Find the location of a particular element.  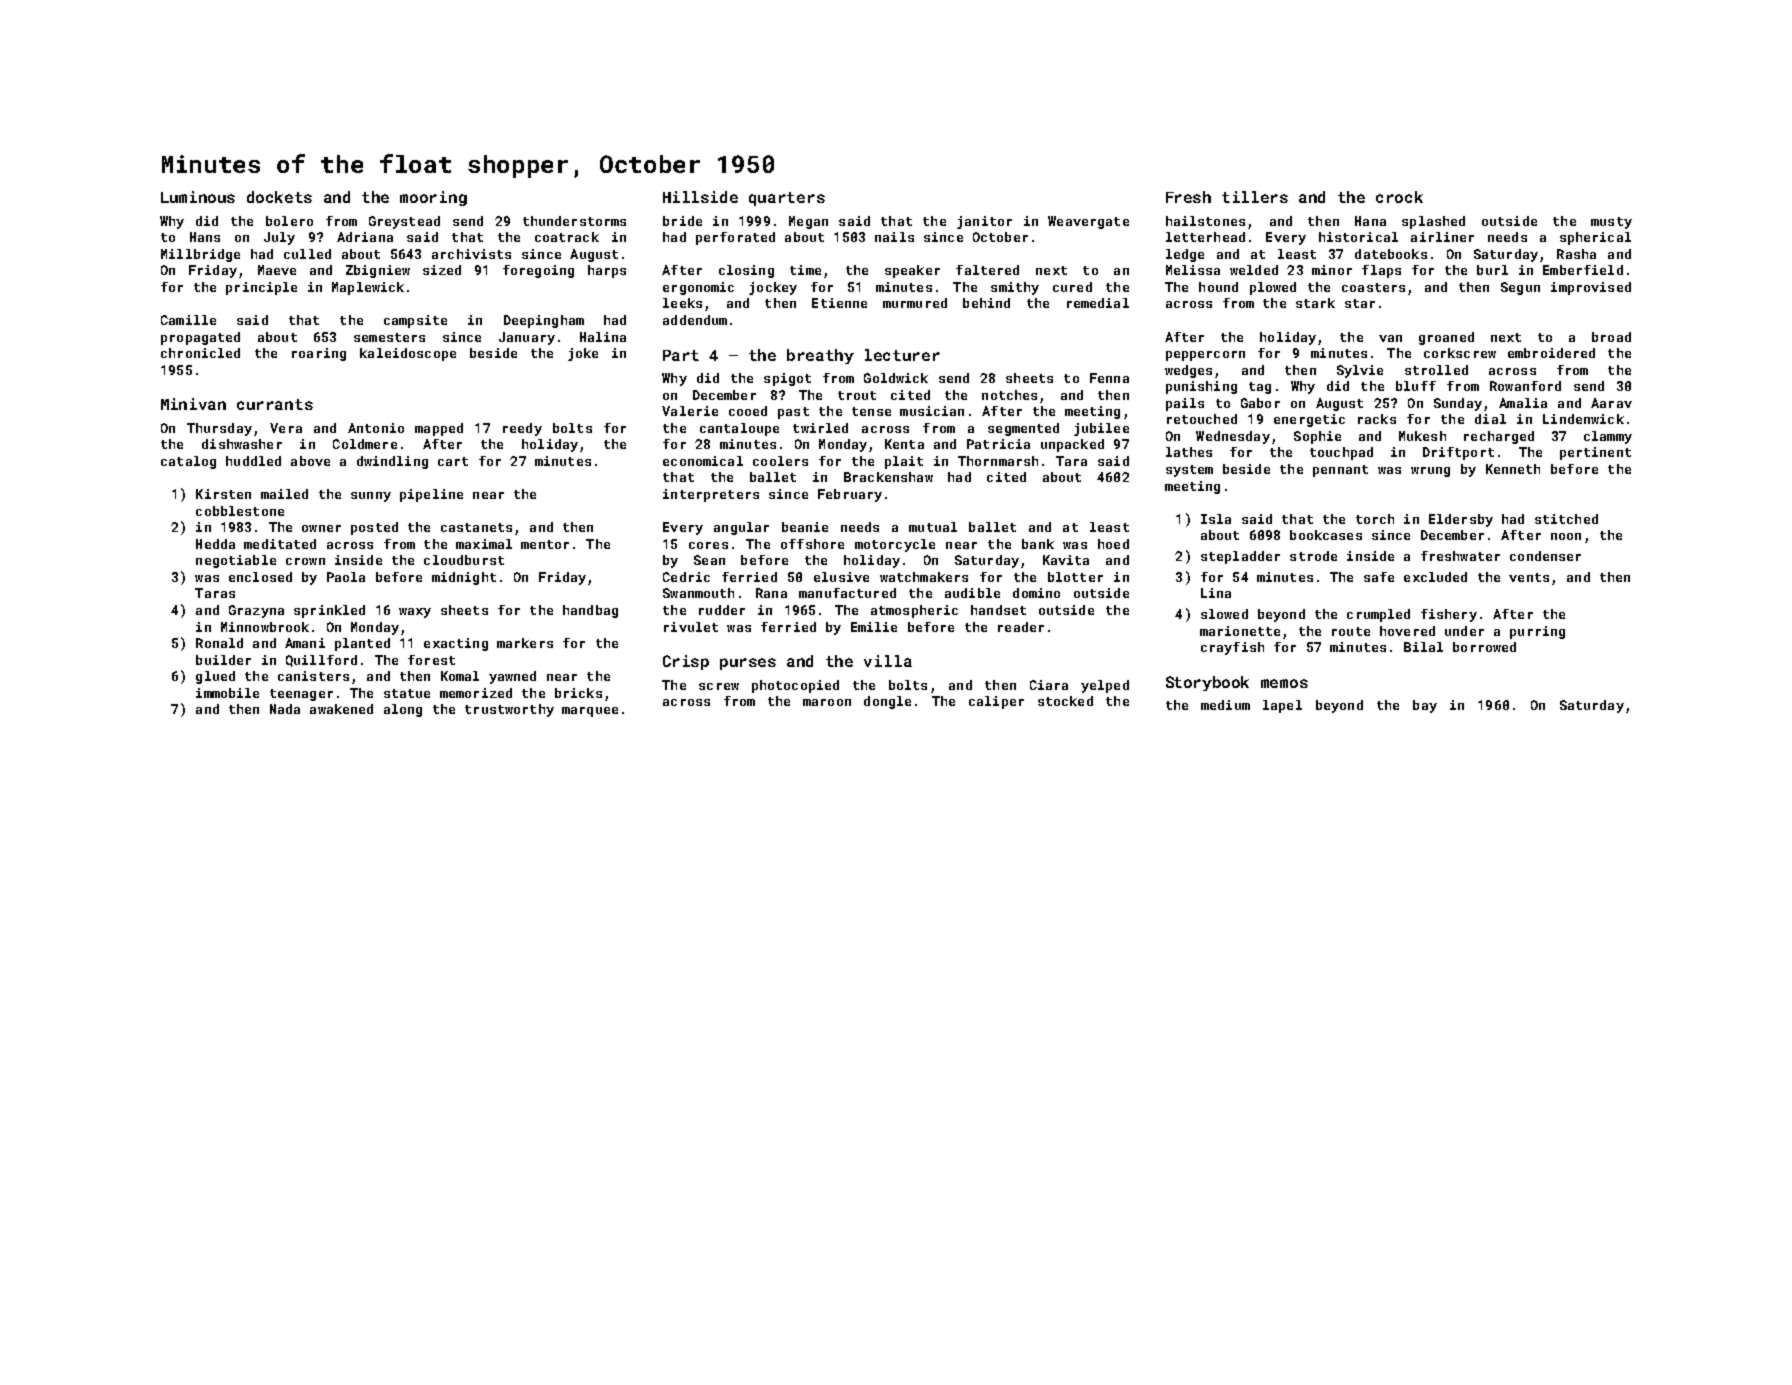

crock is located at coordinates (1399, 197).
